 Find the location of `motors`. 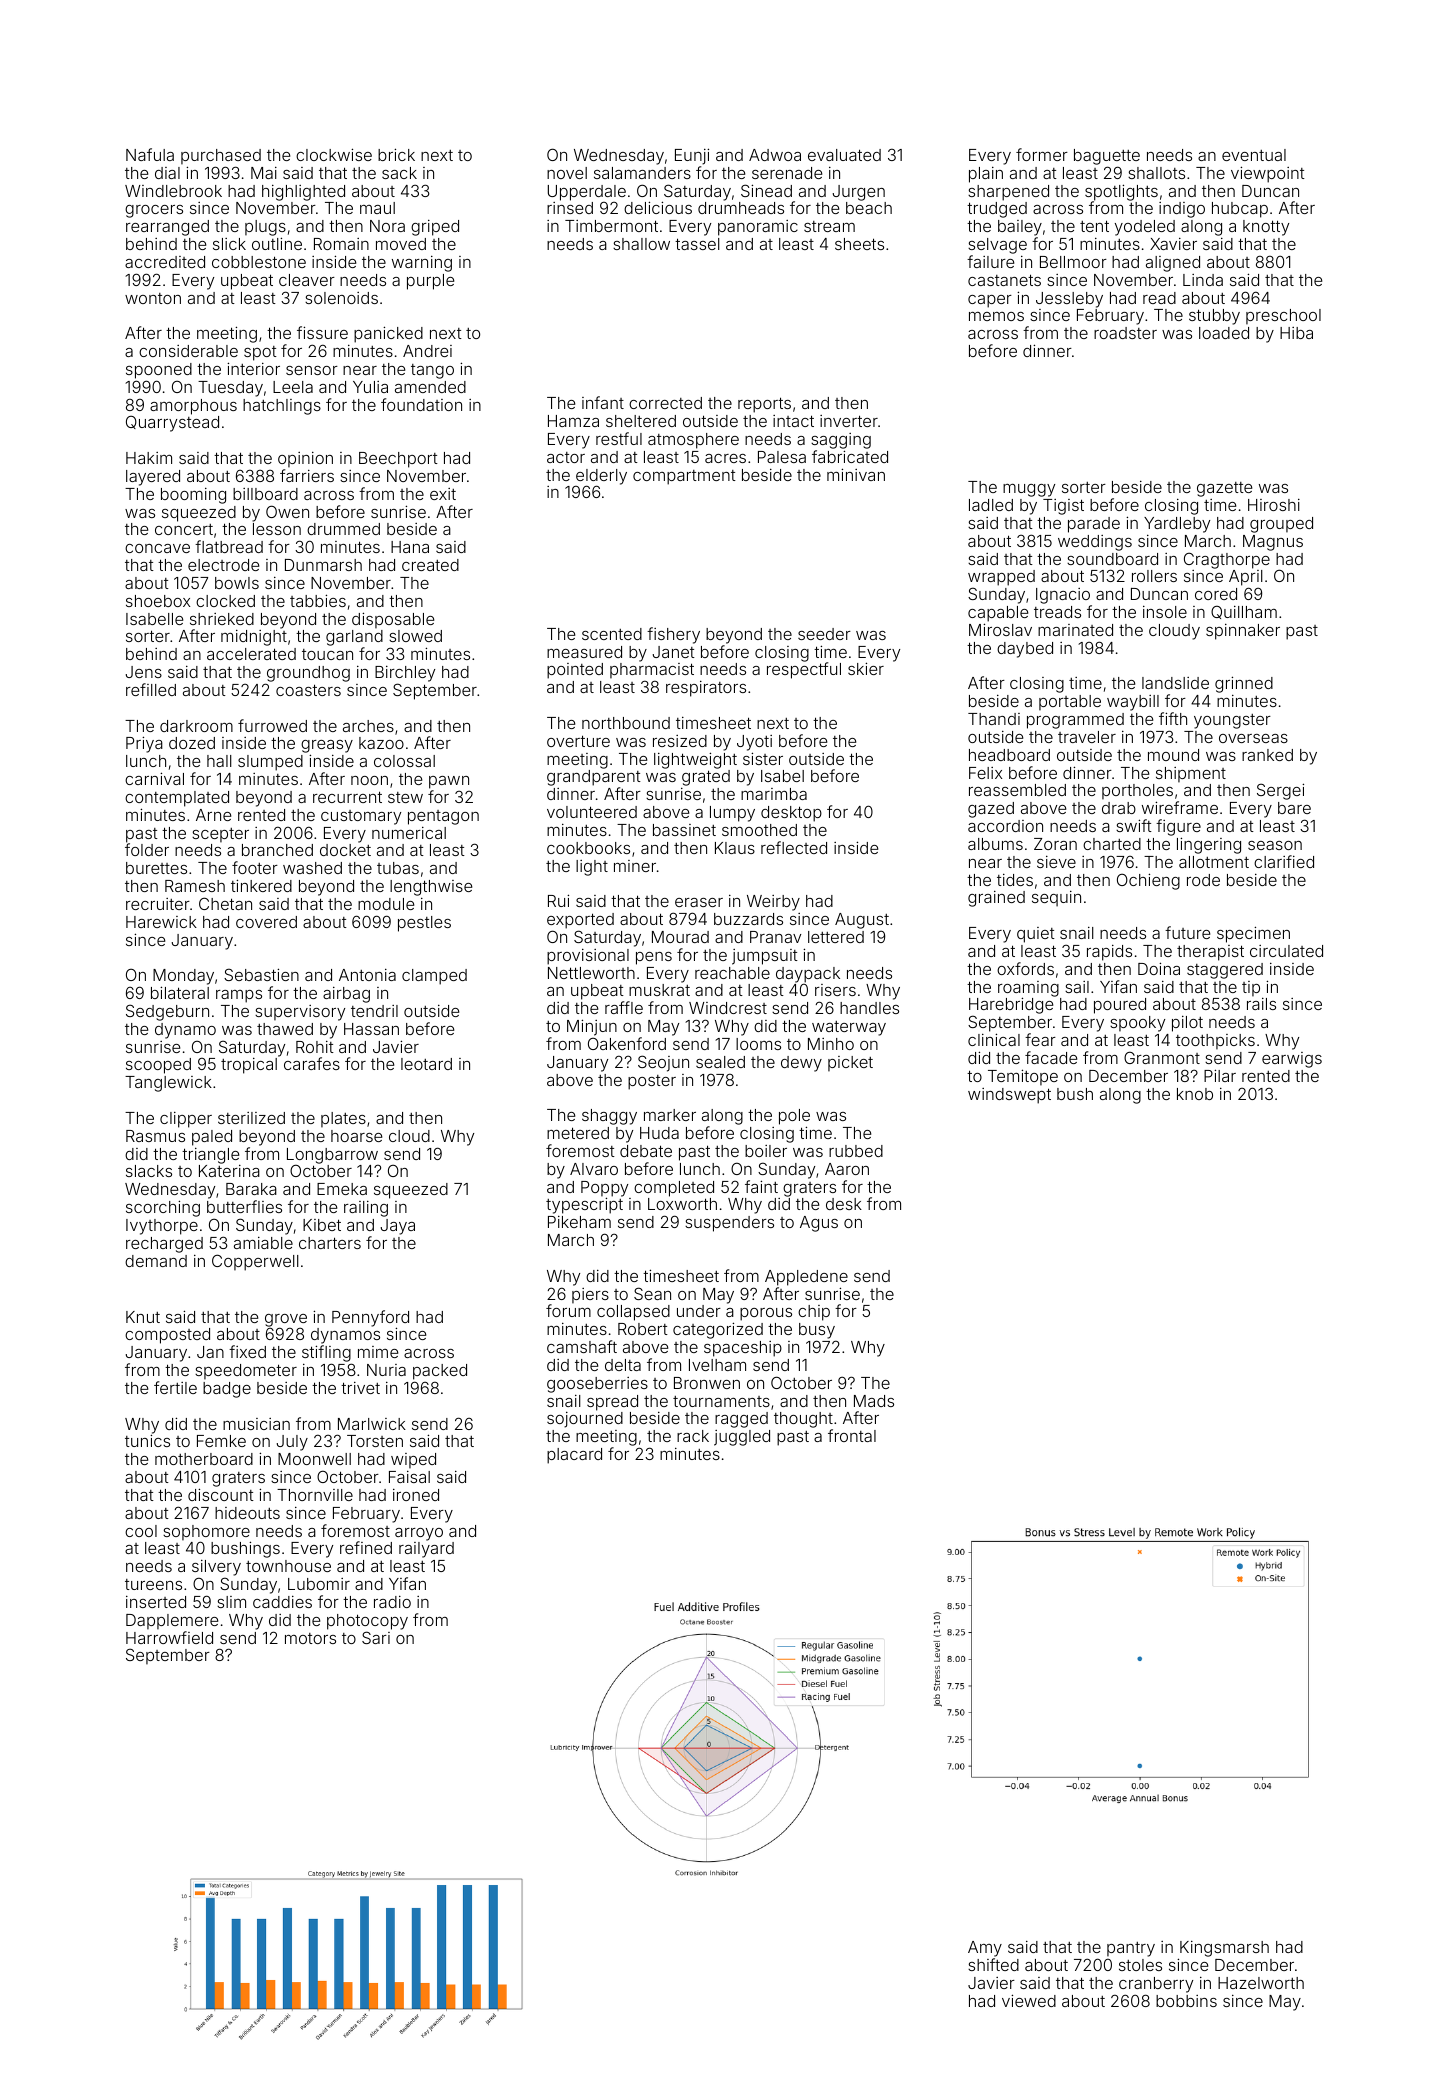

motors is located at coordinates (310, 1638).
